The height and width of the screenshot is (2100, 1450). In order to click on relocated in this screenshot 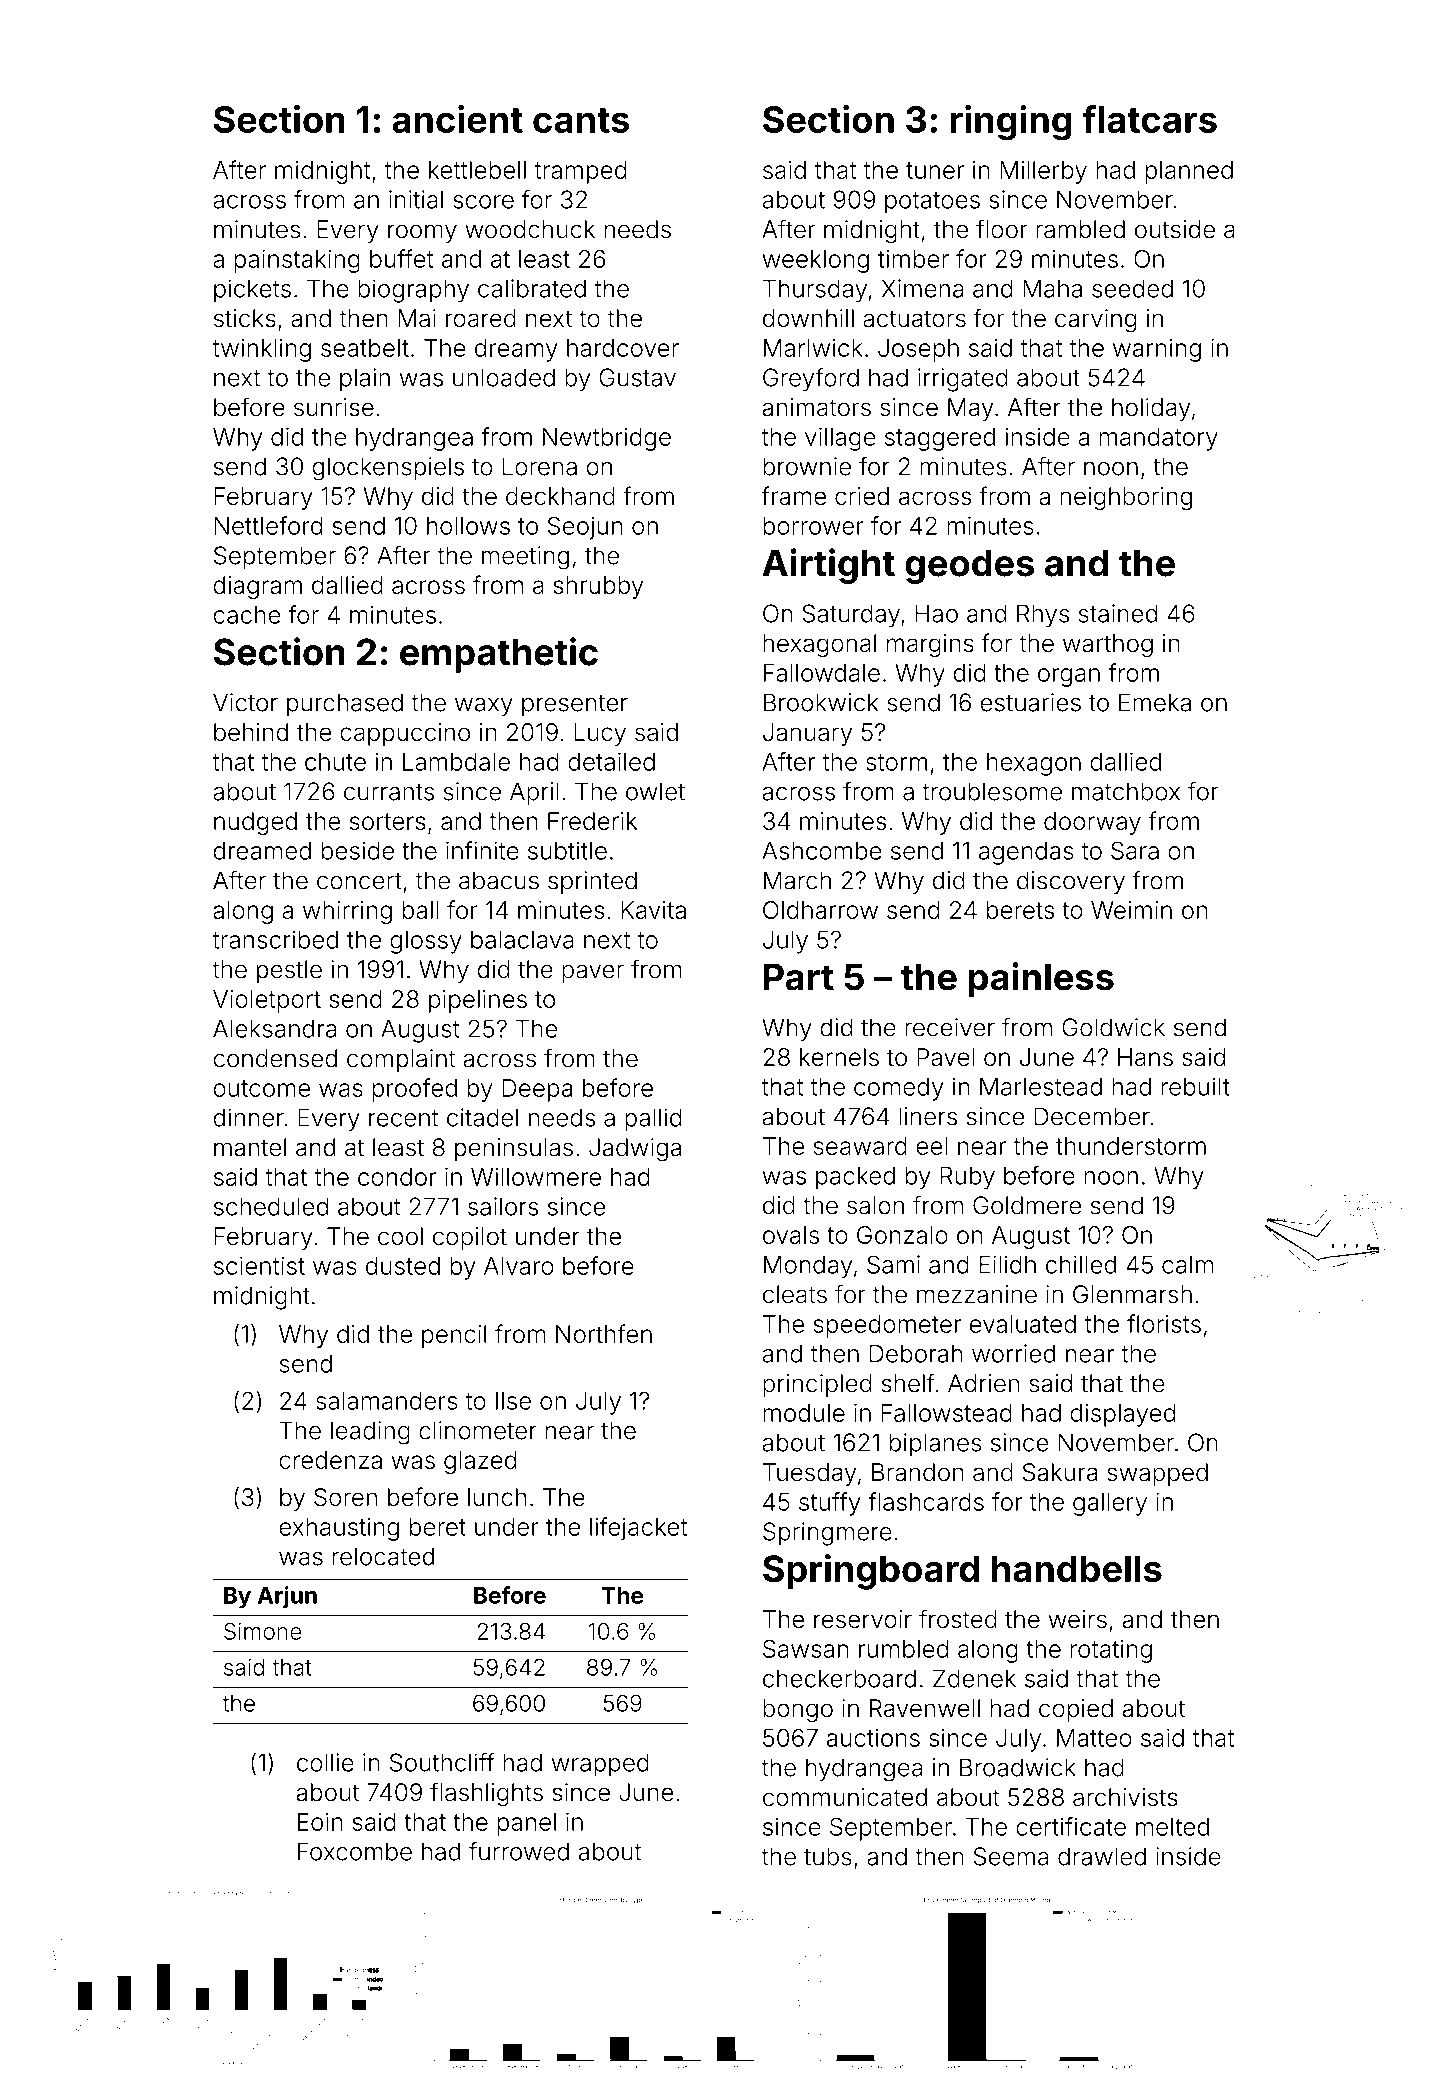, I will do `click(383, 1556)`.
